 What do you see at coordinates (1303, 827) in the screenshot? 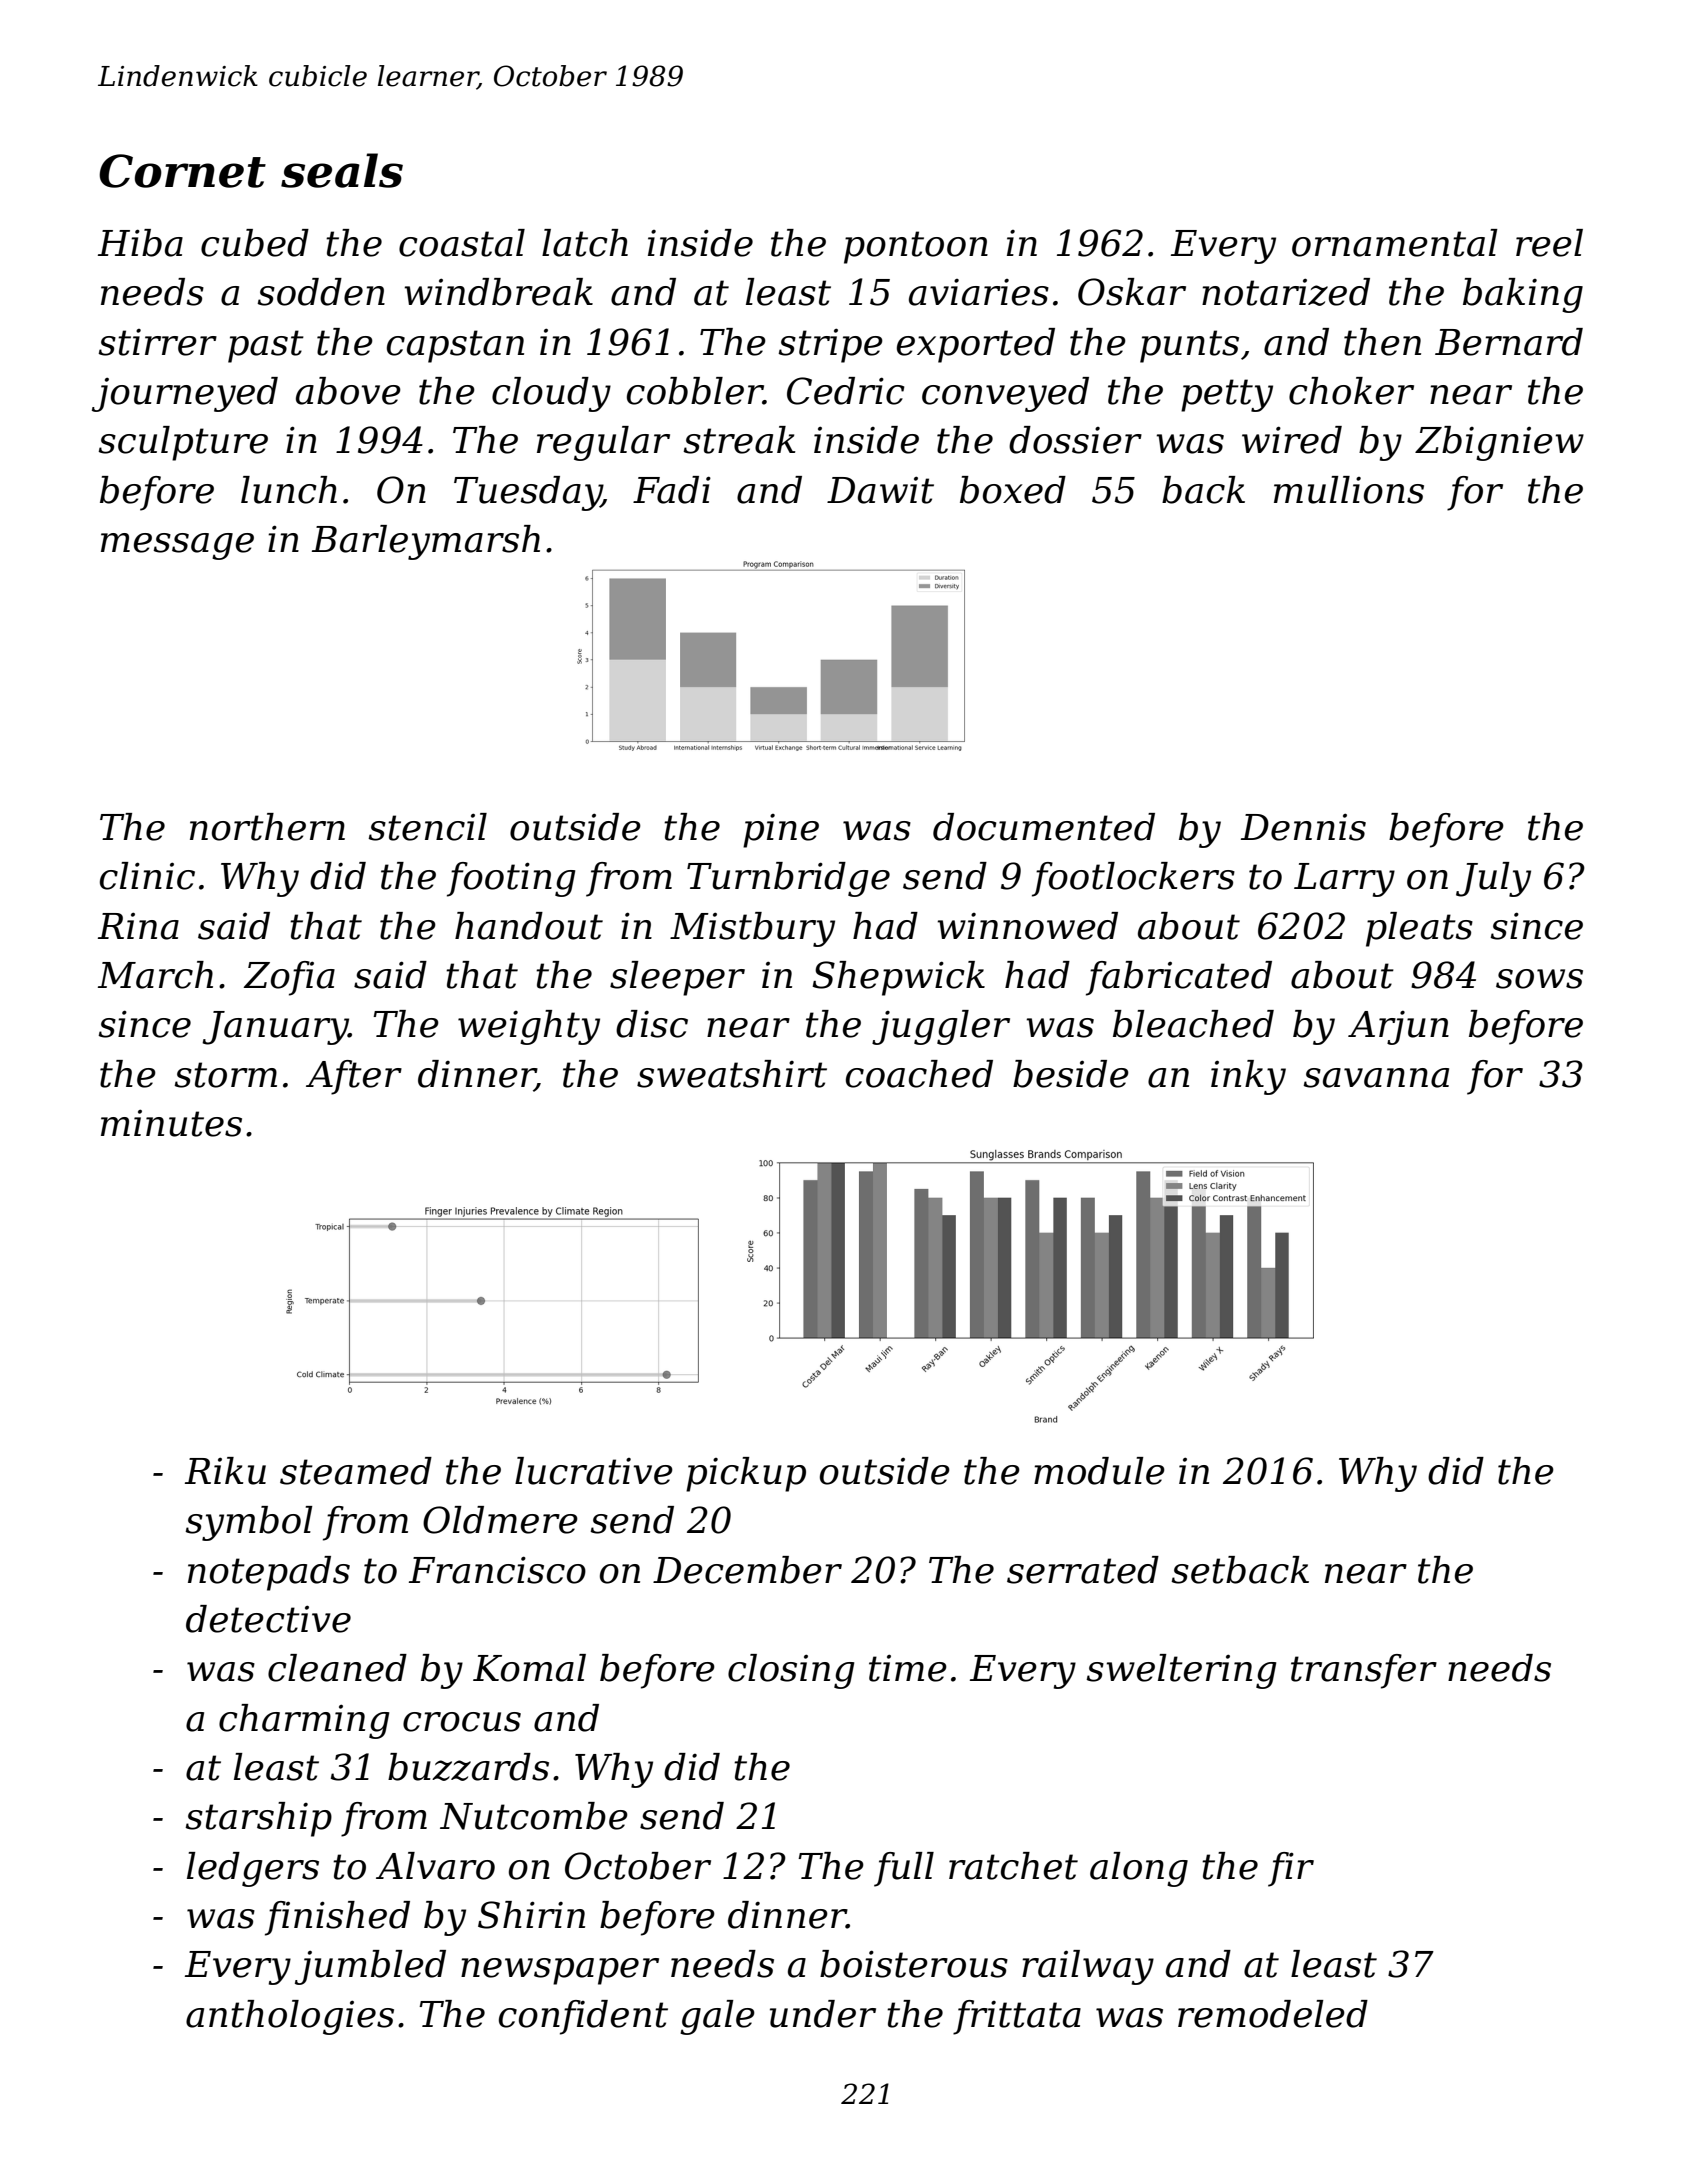
I see `Dennis` at bounding box center [1303, 827].
